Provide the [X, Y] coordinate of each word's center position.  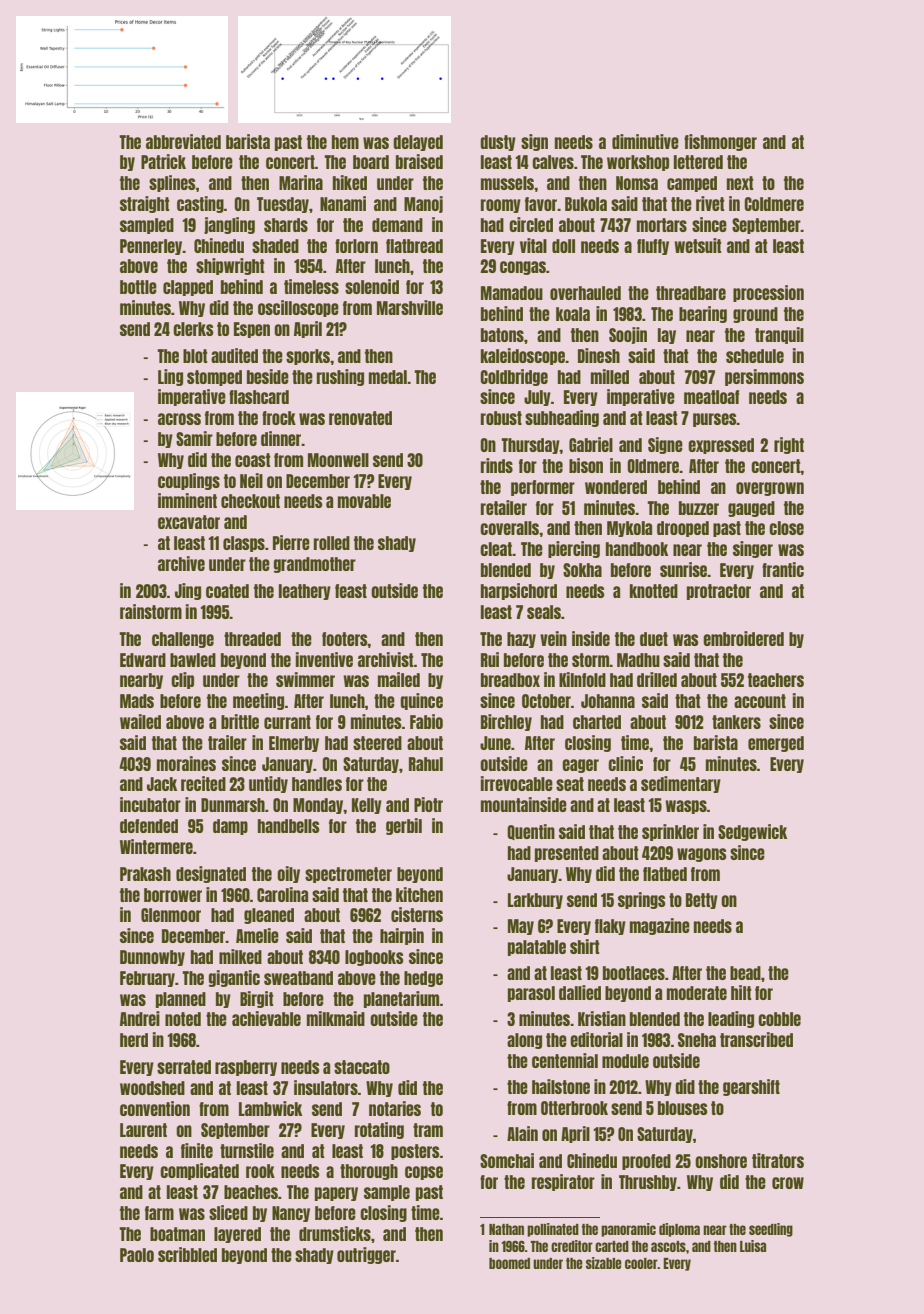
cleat [496, 549]
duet [654, 639]
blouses [683, 1108]
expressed [721, 446]
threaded [252, 639]
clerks [193, 329]
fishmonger [720, 142]
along [524, 1041]
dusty [498, 143]
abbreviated [183, 141]
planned [181, 1000]
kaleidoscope [523, 356]
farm [159, 1213]
